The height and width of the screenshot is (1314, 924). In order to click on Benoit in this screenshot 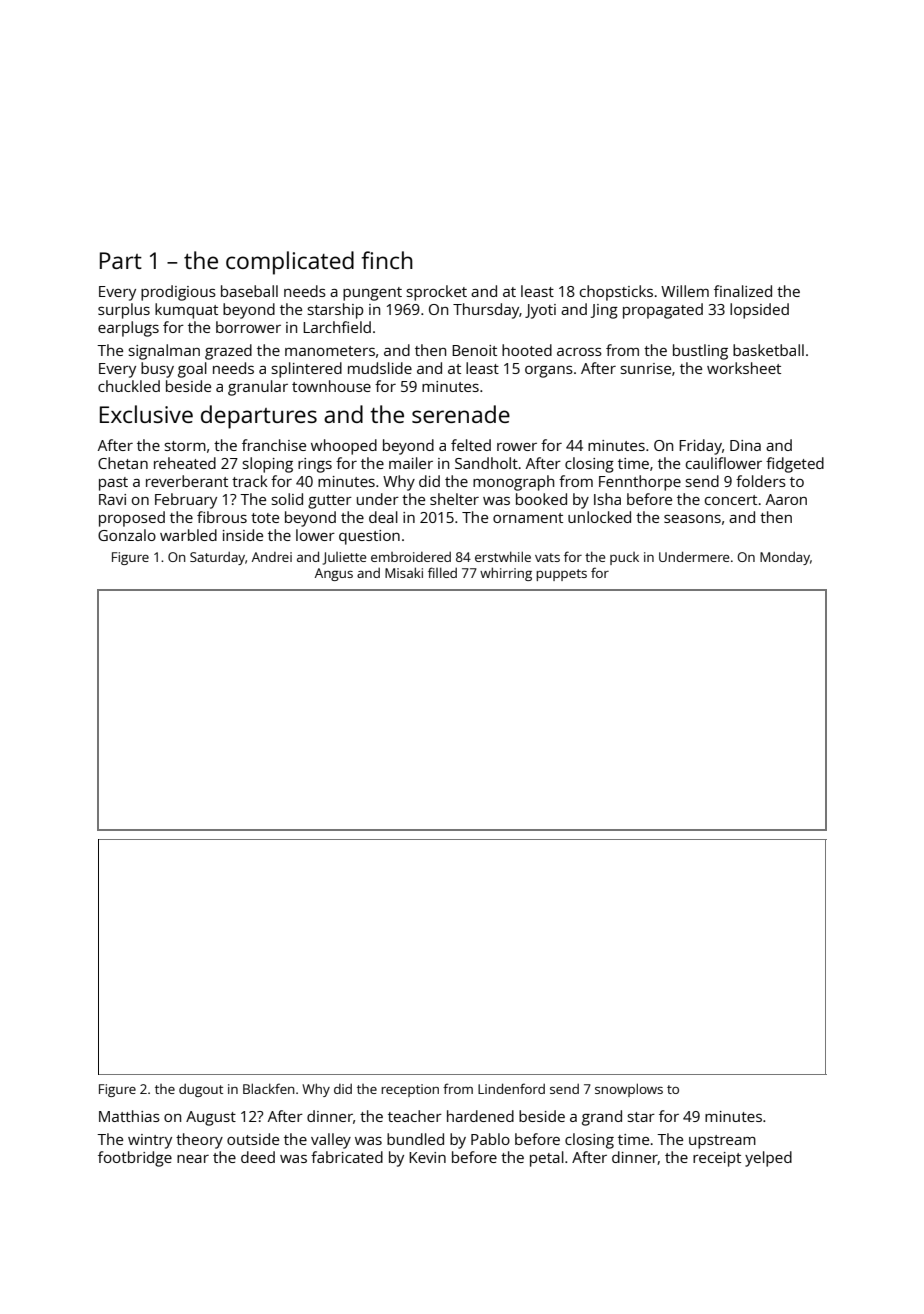, I will do `click(474, 350)`.
